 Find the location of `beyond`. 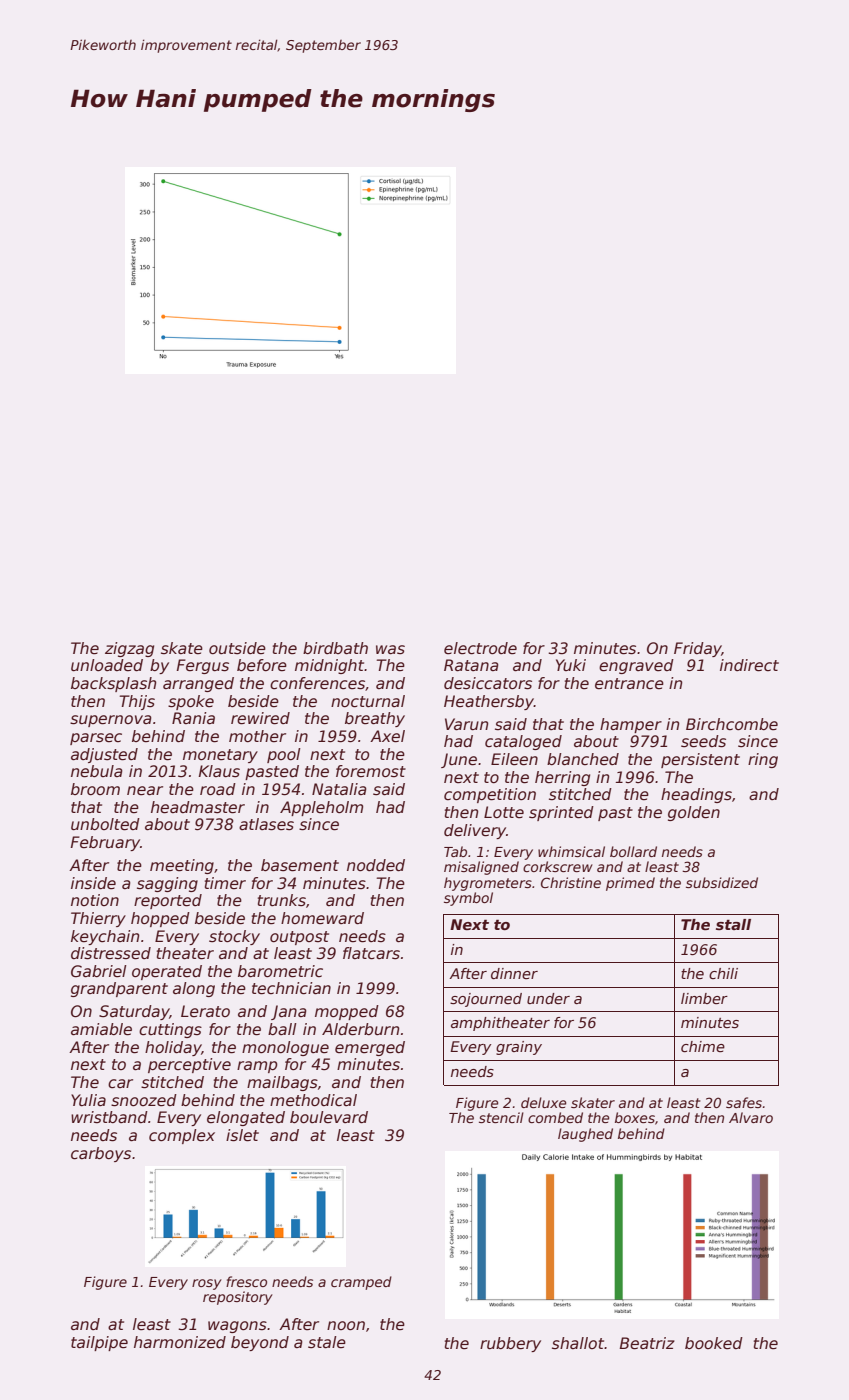

beyond is located at coordinates (260, 1343).
